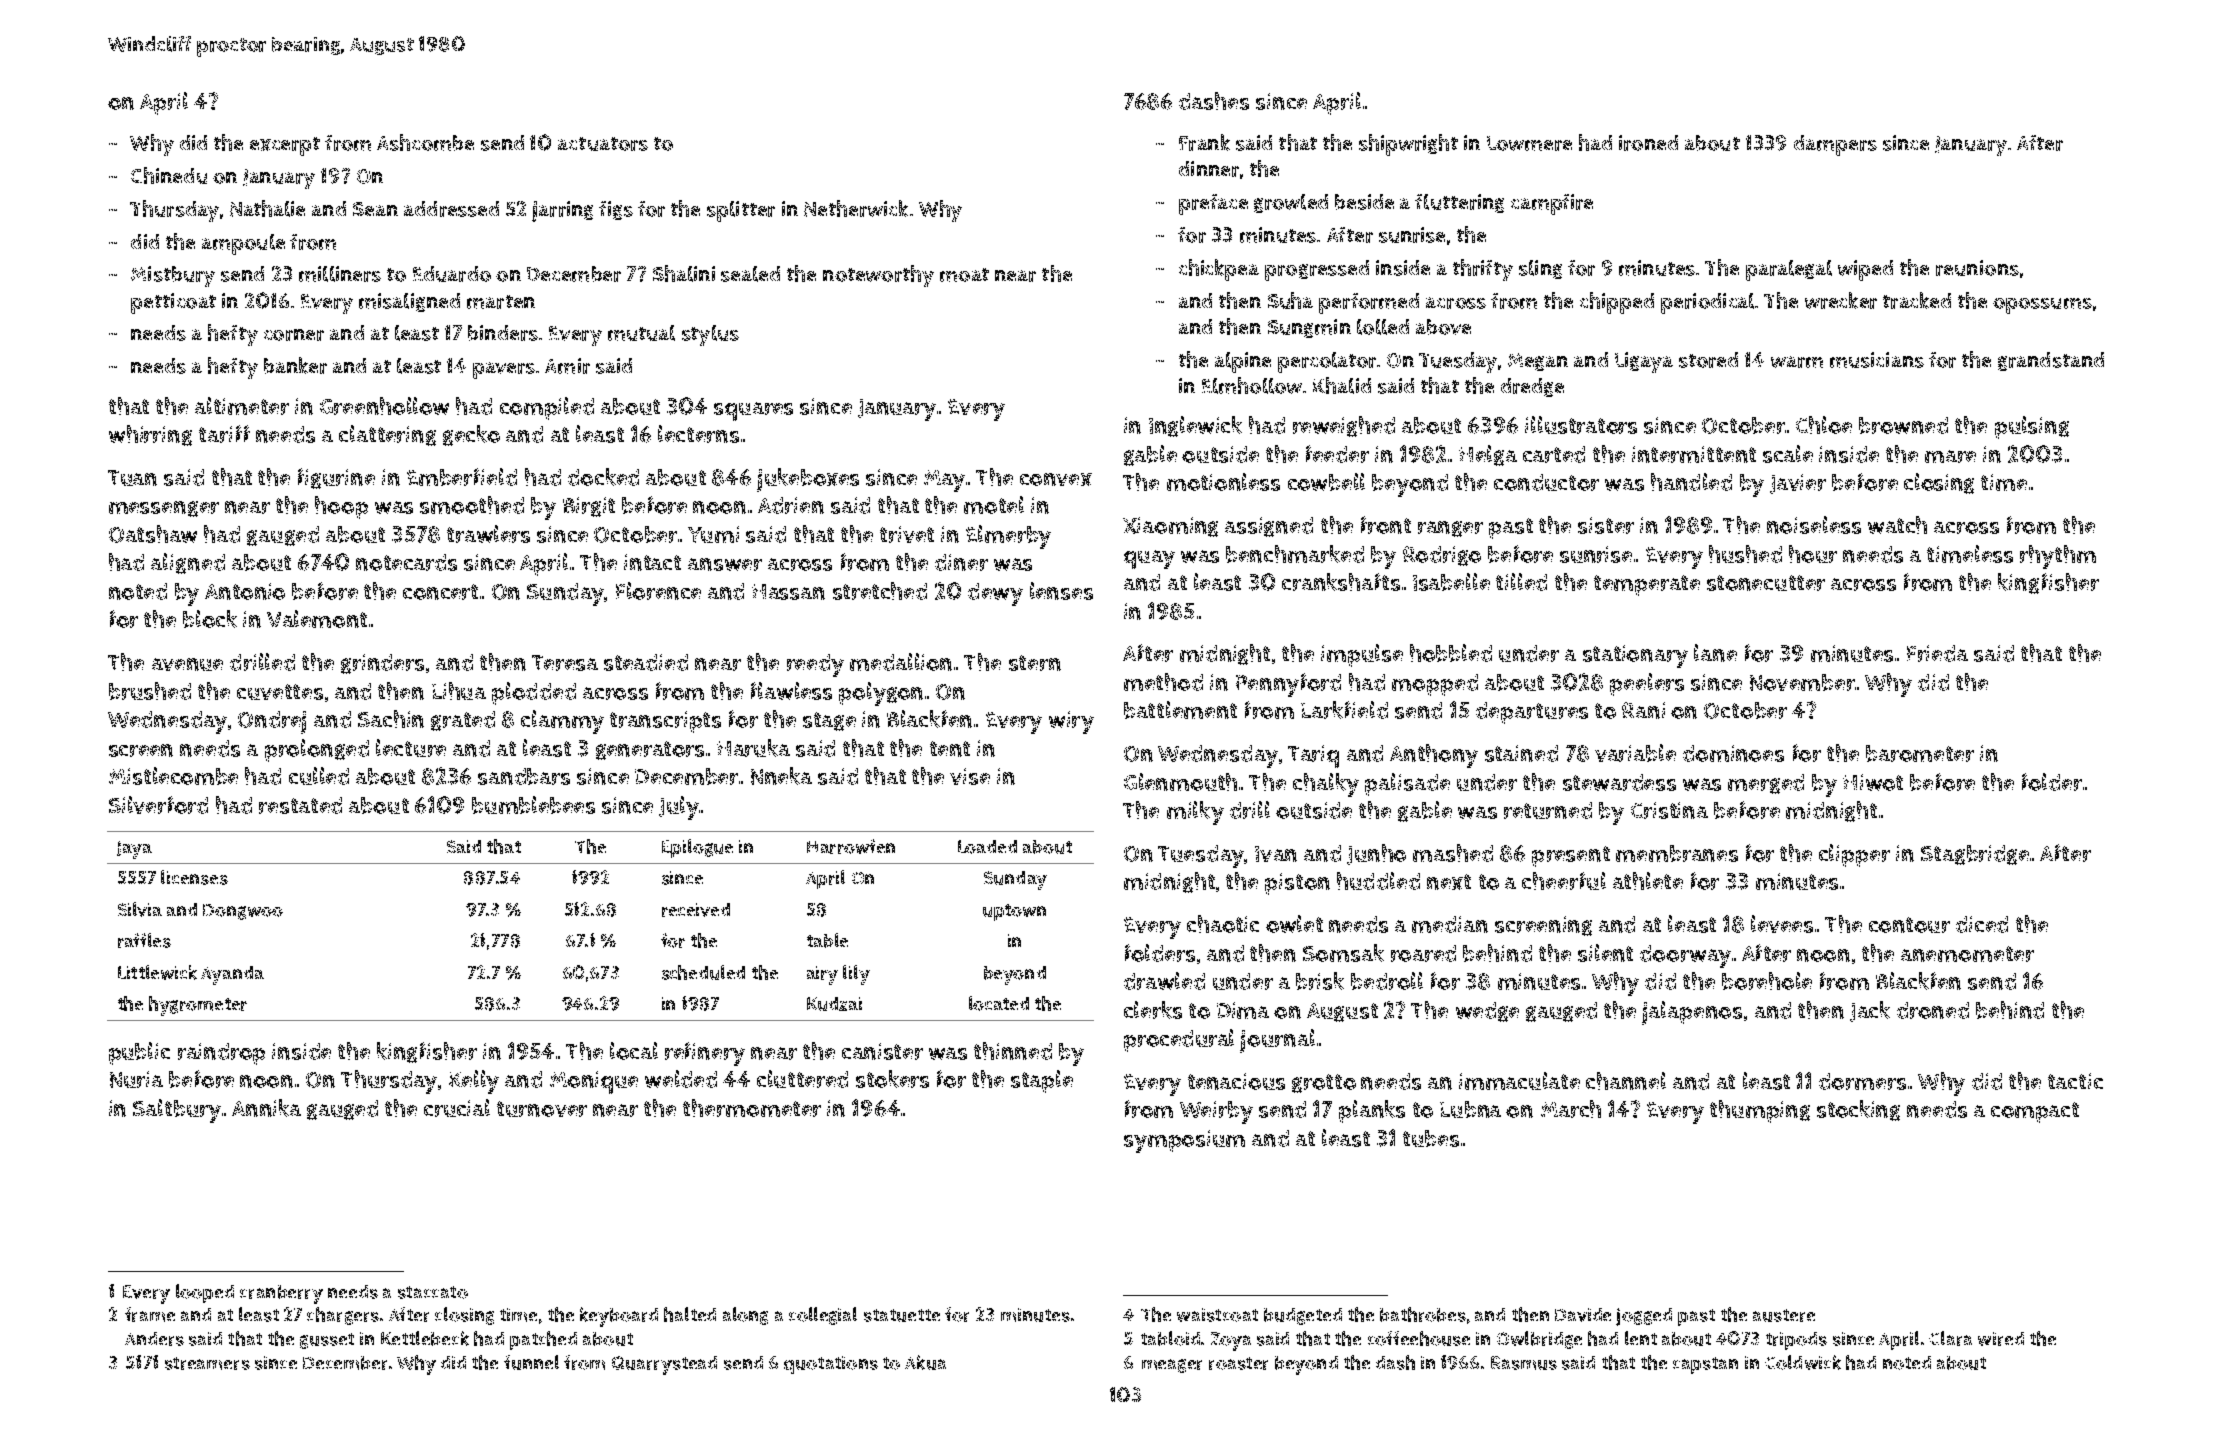 Image resolution: width=2217 pixels, height=1435 pixels. What do you see at coordinates (856, 208) in the page?
I see `Netherwick` at bounding box center [856, 208].
